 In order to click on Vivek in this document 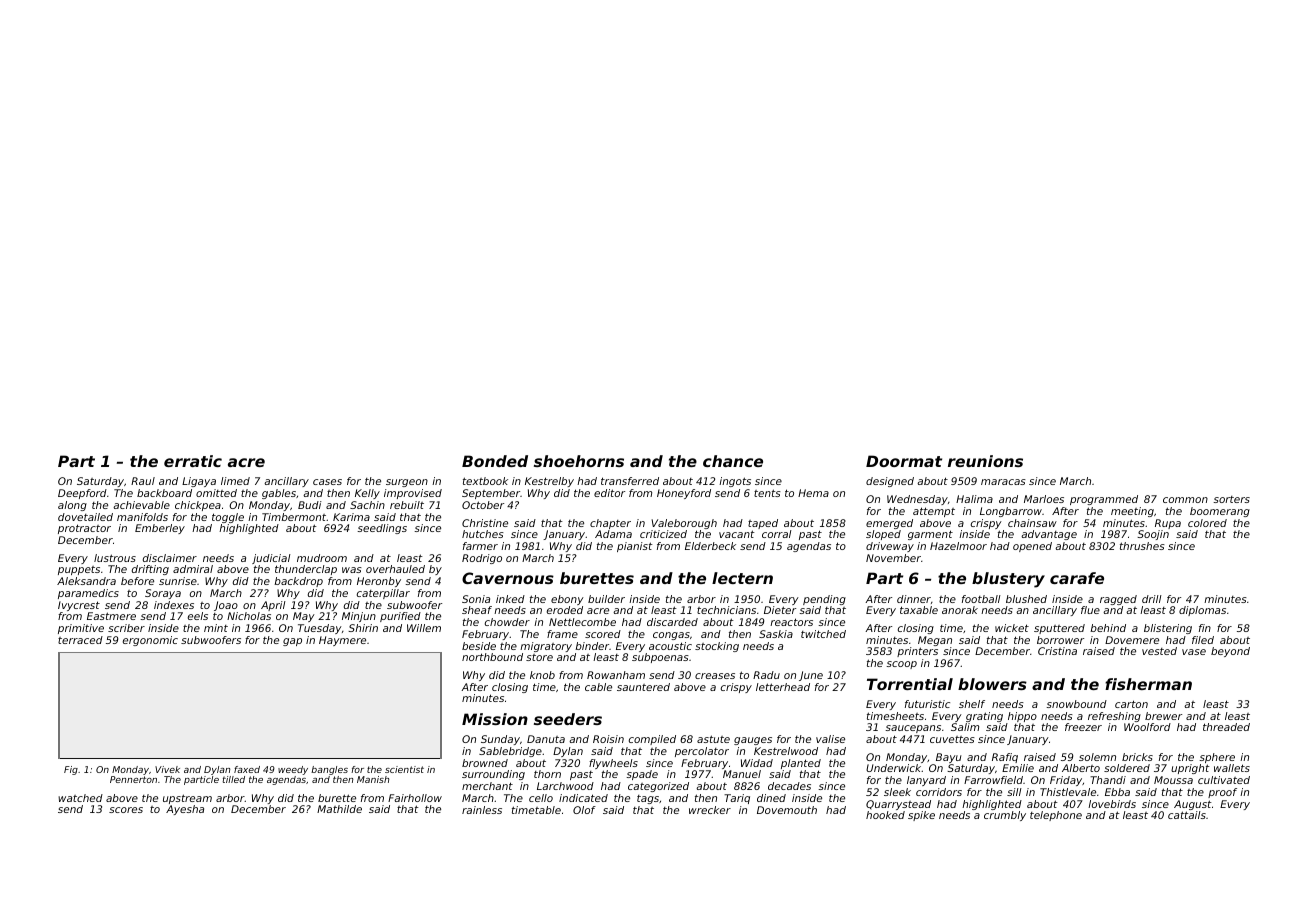, I will do `click(167, 769)`.
